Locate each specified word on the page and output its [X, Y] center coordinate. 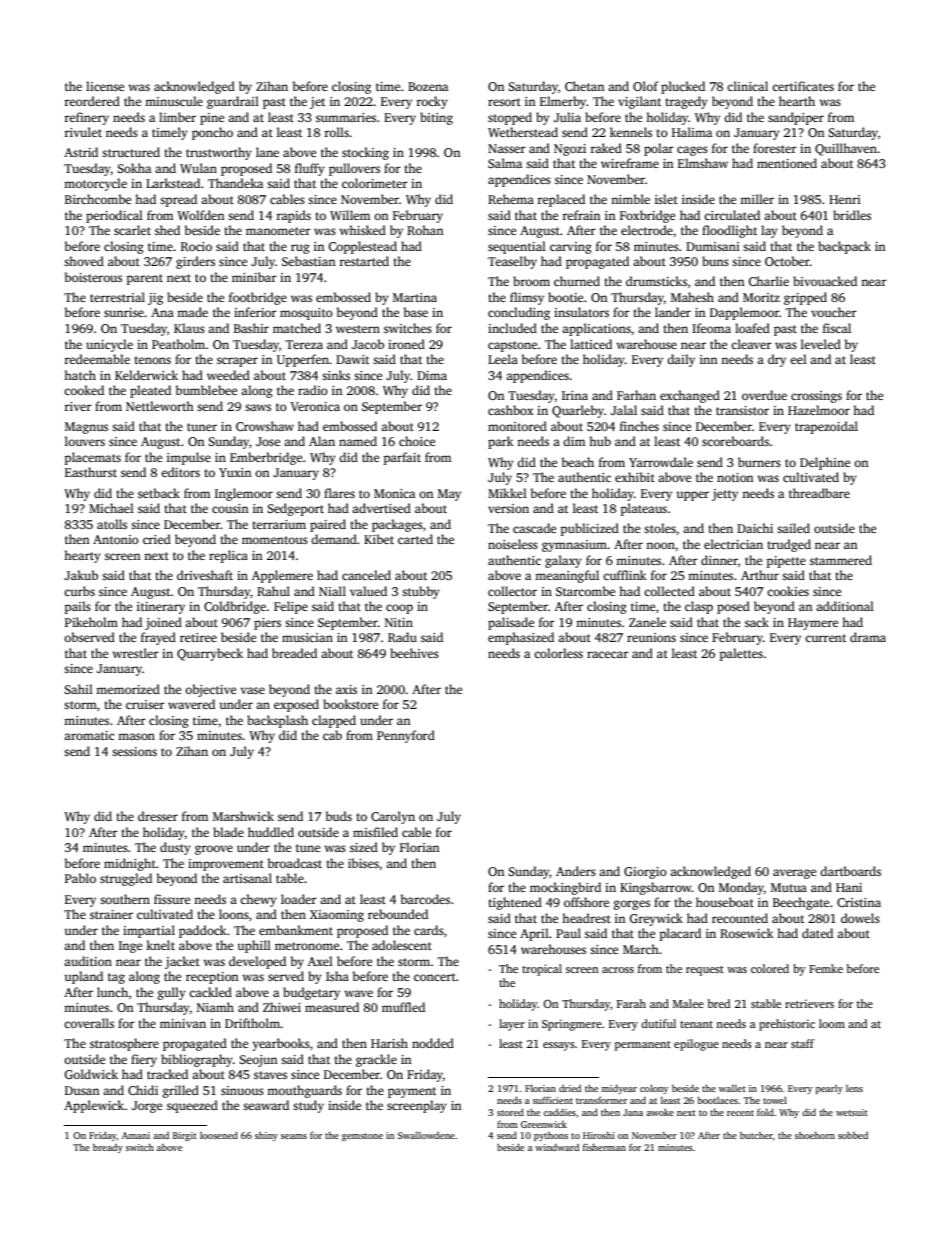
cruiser [145, 704]
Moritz [761, 297]
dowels [860, 918]
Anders [576, 871]
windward [557, 1147]
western [358, 329]
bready [108, 1148]
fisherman [604, 1147]
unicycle [109, 345]
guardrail [233, 102]
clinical [747, 86]
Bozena [428, 86]
